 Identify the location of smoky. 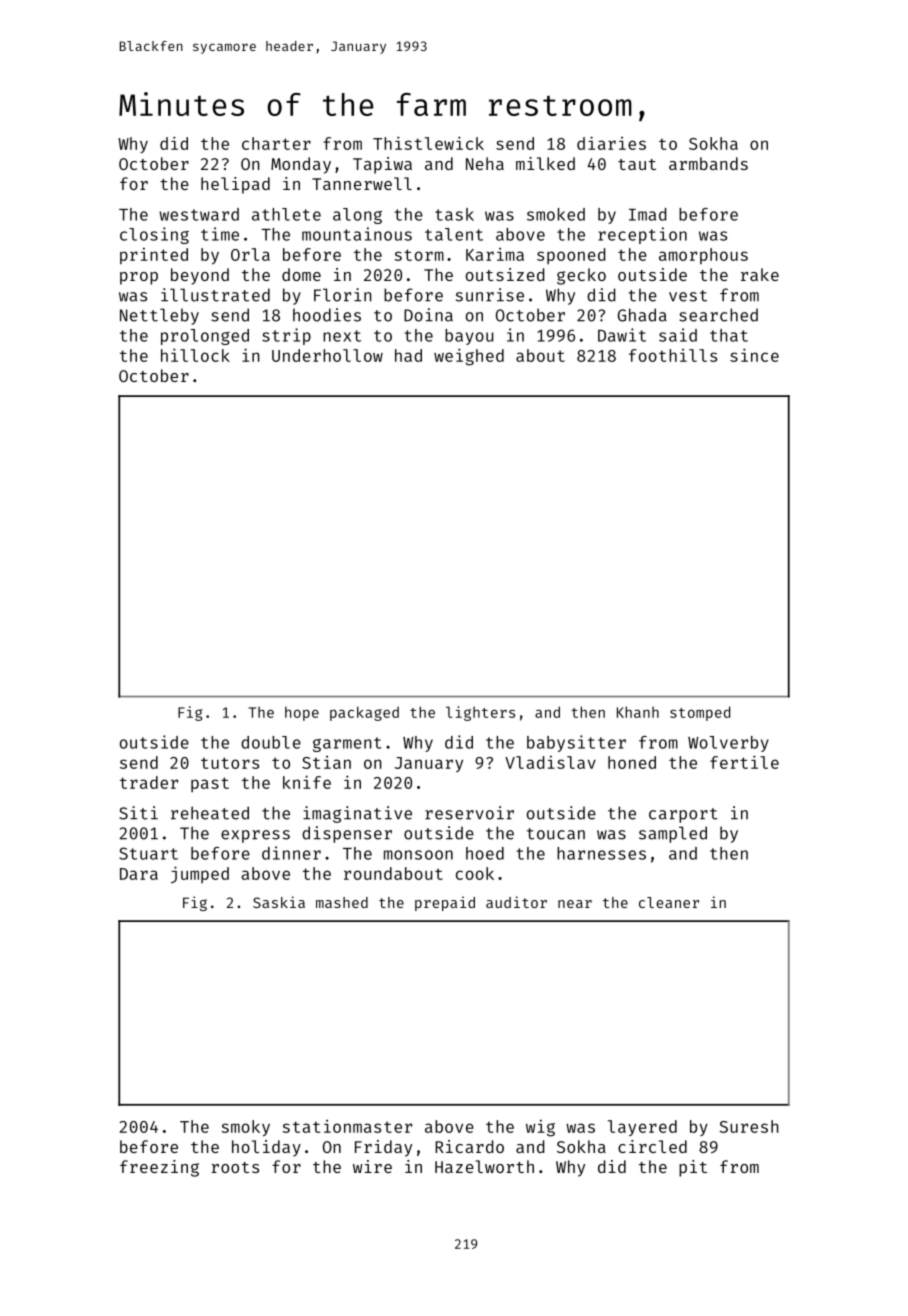
(246, 1128).
